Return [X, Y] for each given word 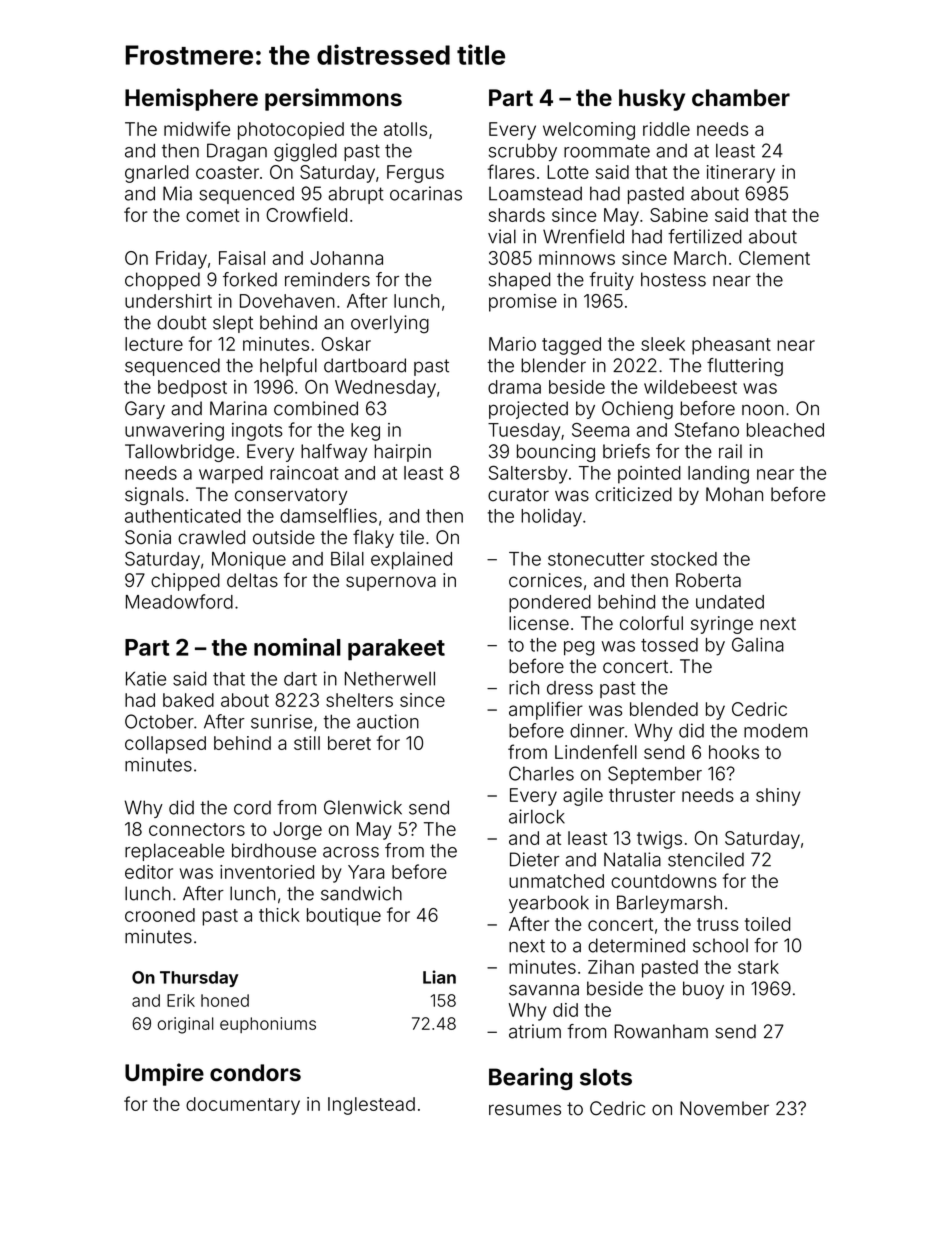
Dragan [237, 152]
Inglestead [371, 1106]
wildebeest [690, 387]
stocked [684, 559]
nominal [297, 647]
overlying [390, 324]
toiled [767, 924]
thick [279, 915]
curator [518, 495]
